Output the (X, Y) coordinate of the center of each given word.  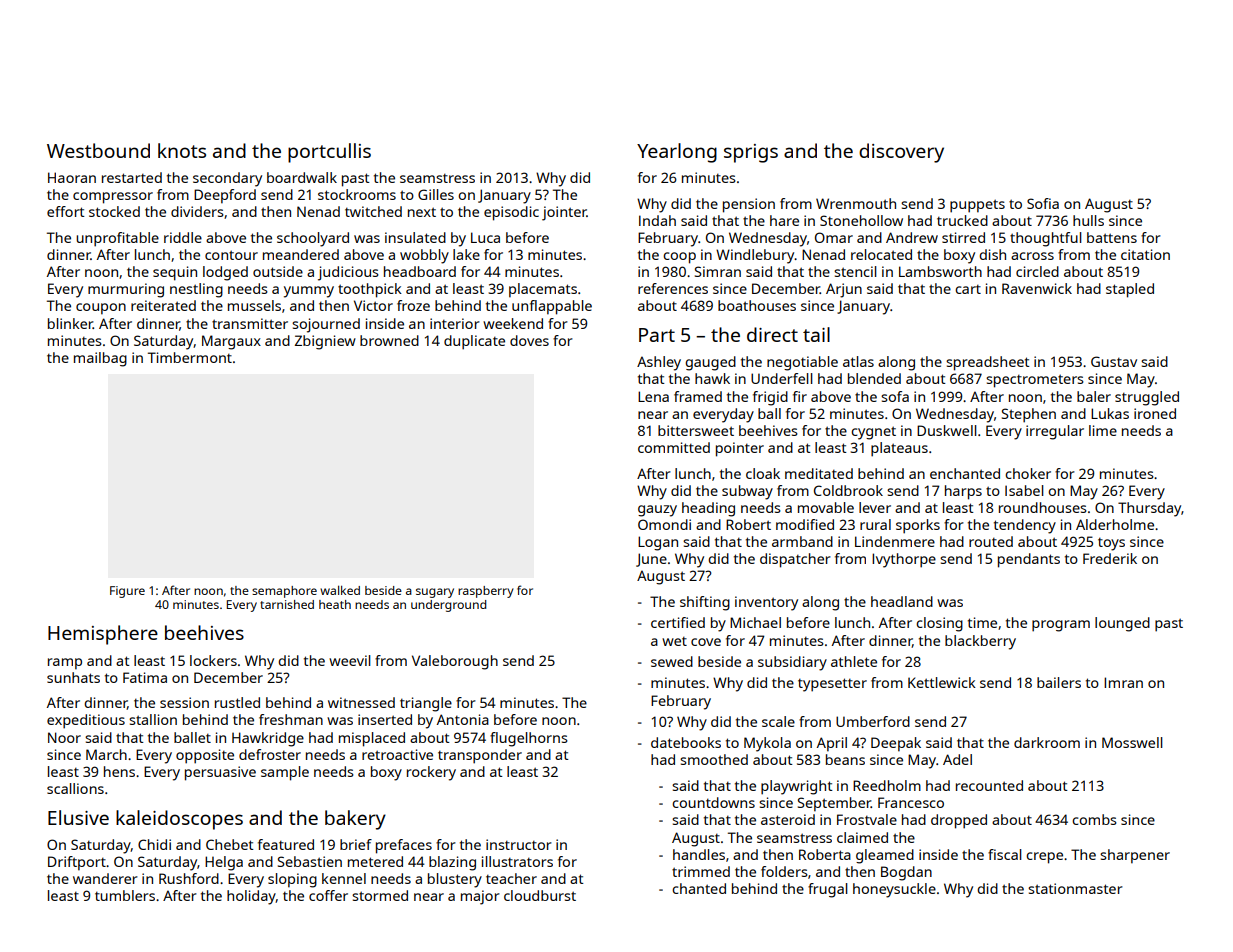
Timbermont (190, 357)
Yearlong (677, 153)
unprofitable (117, 239)
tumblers (125, 895)
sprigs (751, 153)
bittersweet (696, 430)
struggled (1147, 398)
